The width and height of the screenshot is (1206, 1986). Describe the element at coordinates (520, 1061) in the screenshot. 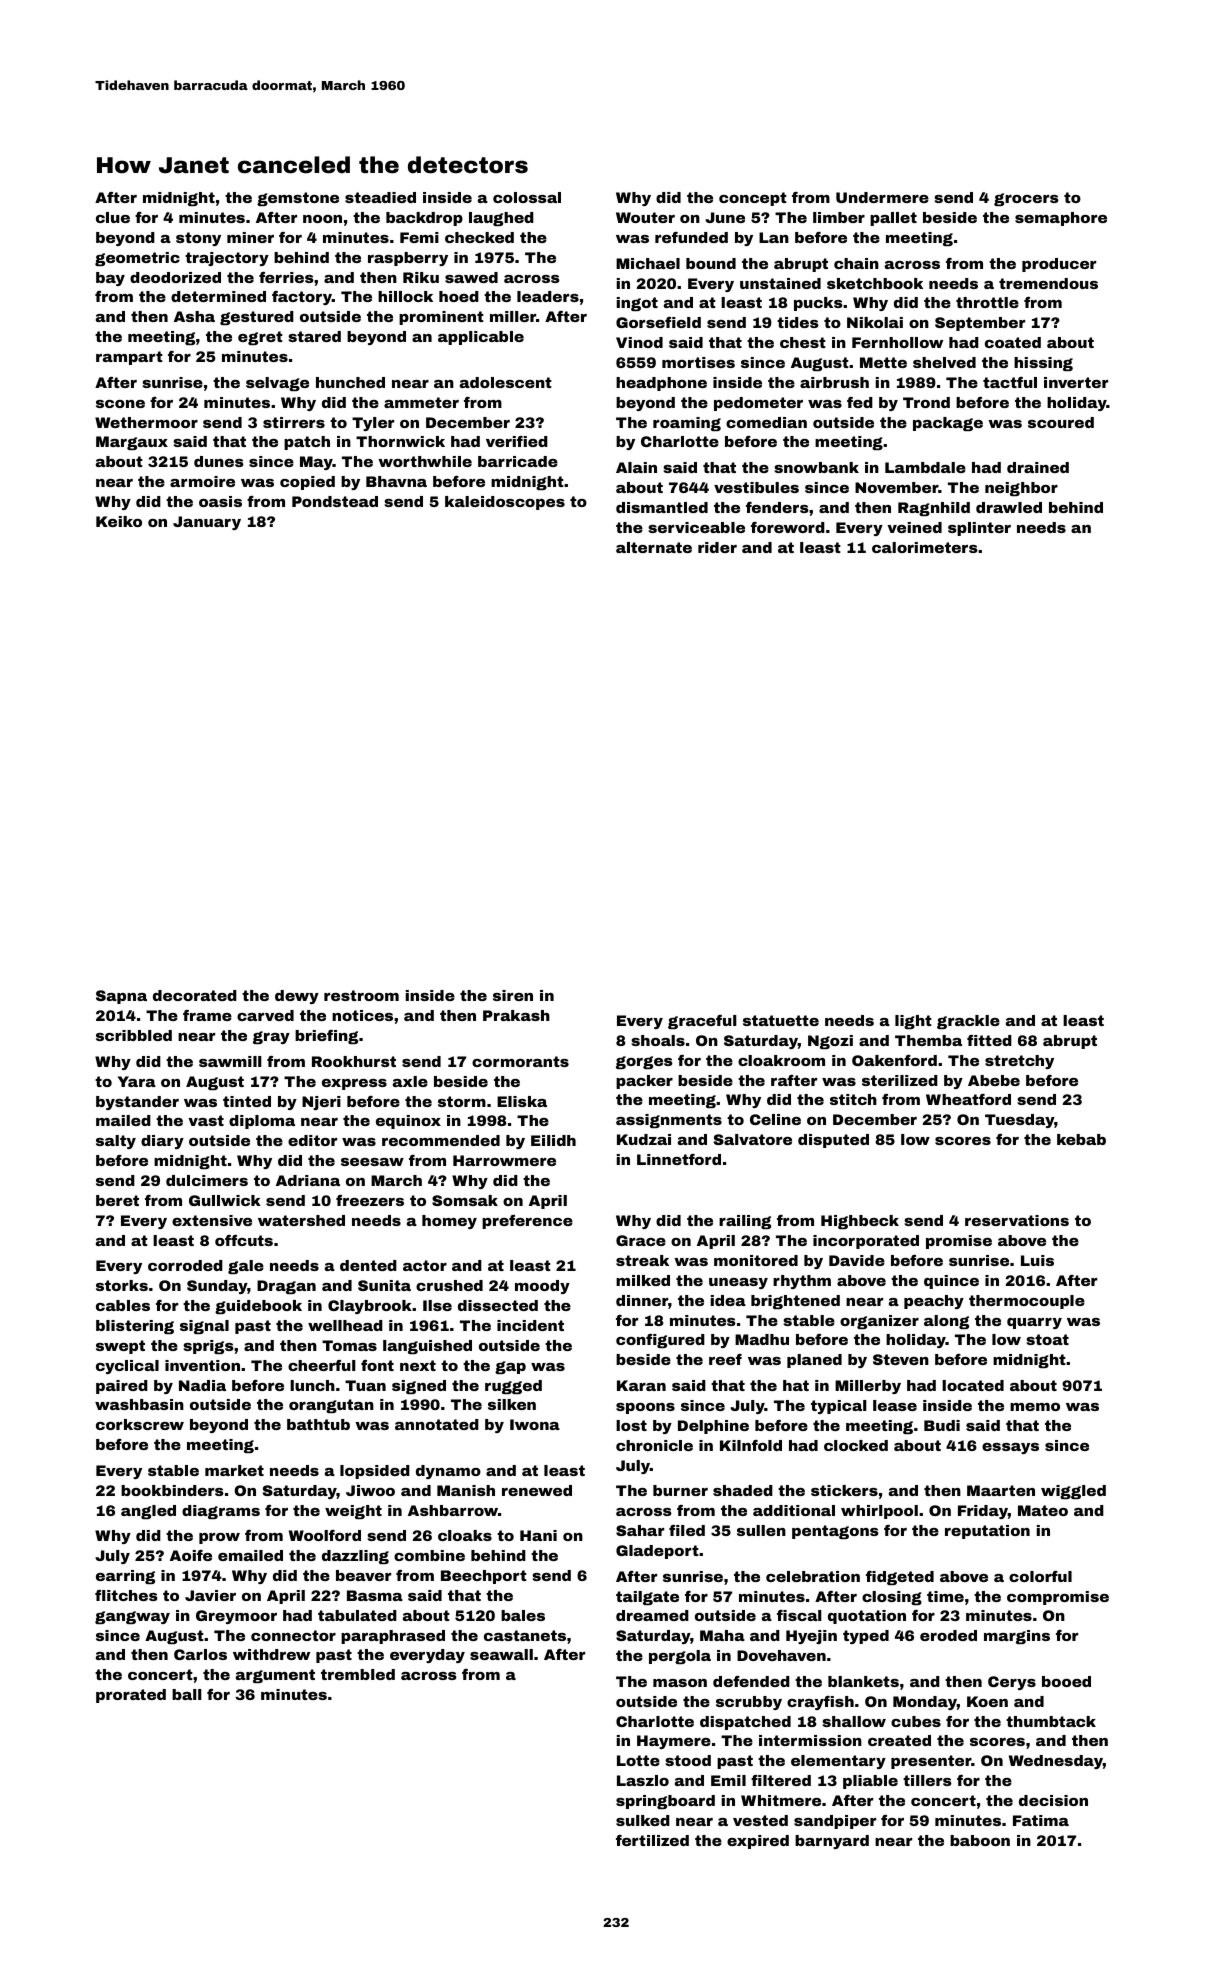

I see `cormorants` at that location.
